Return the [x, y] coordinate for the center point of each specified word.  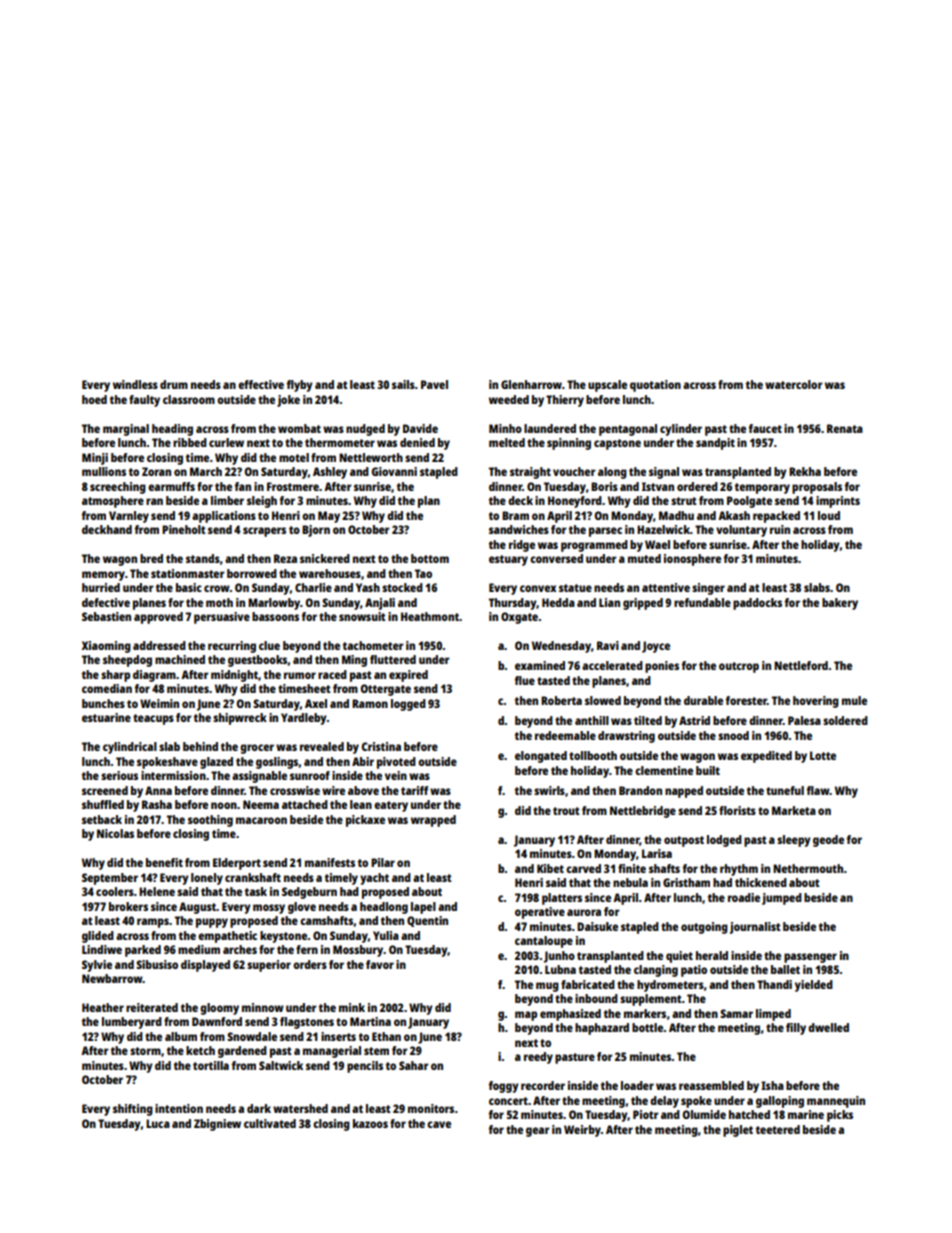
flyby [299, 386]
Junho [559, 957]
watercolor [794, 384]
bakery [840, 604]
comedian [107, 688]
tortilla [211, 1065]
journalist [755, 928]
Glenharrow [531, 384]
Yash [368, 587]
